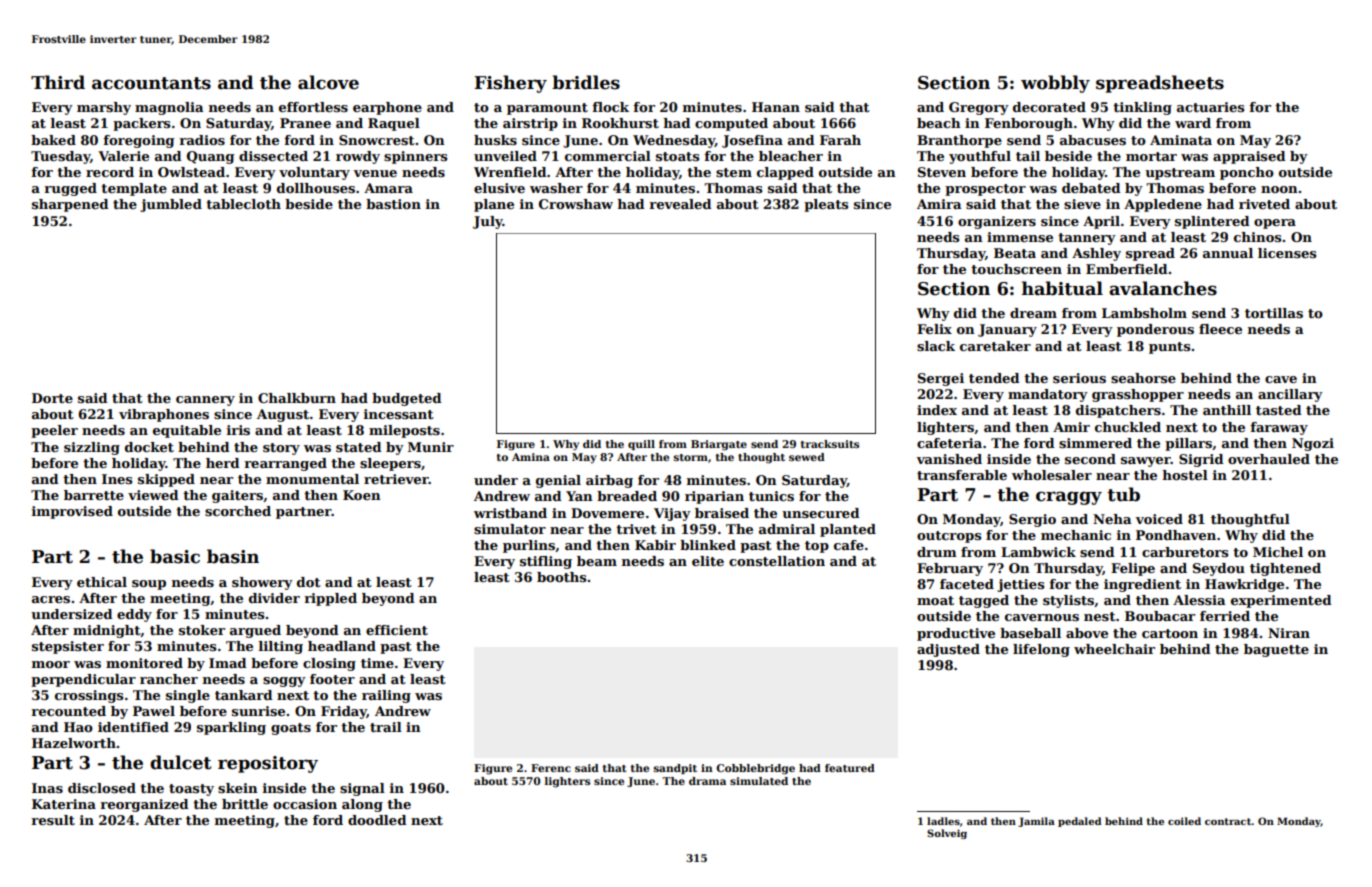 The width and height of the image is (1372, 887). Describe the element at coordinates (962, 475) in the image. I see `transferable` at that location.
